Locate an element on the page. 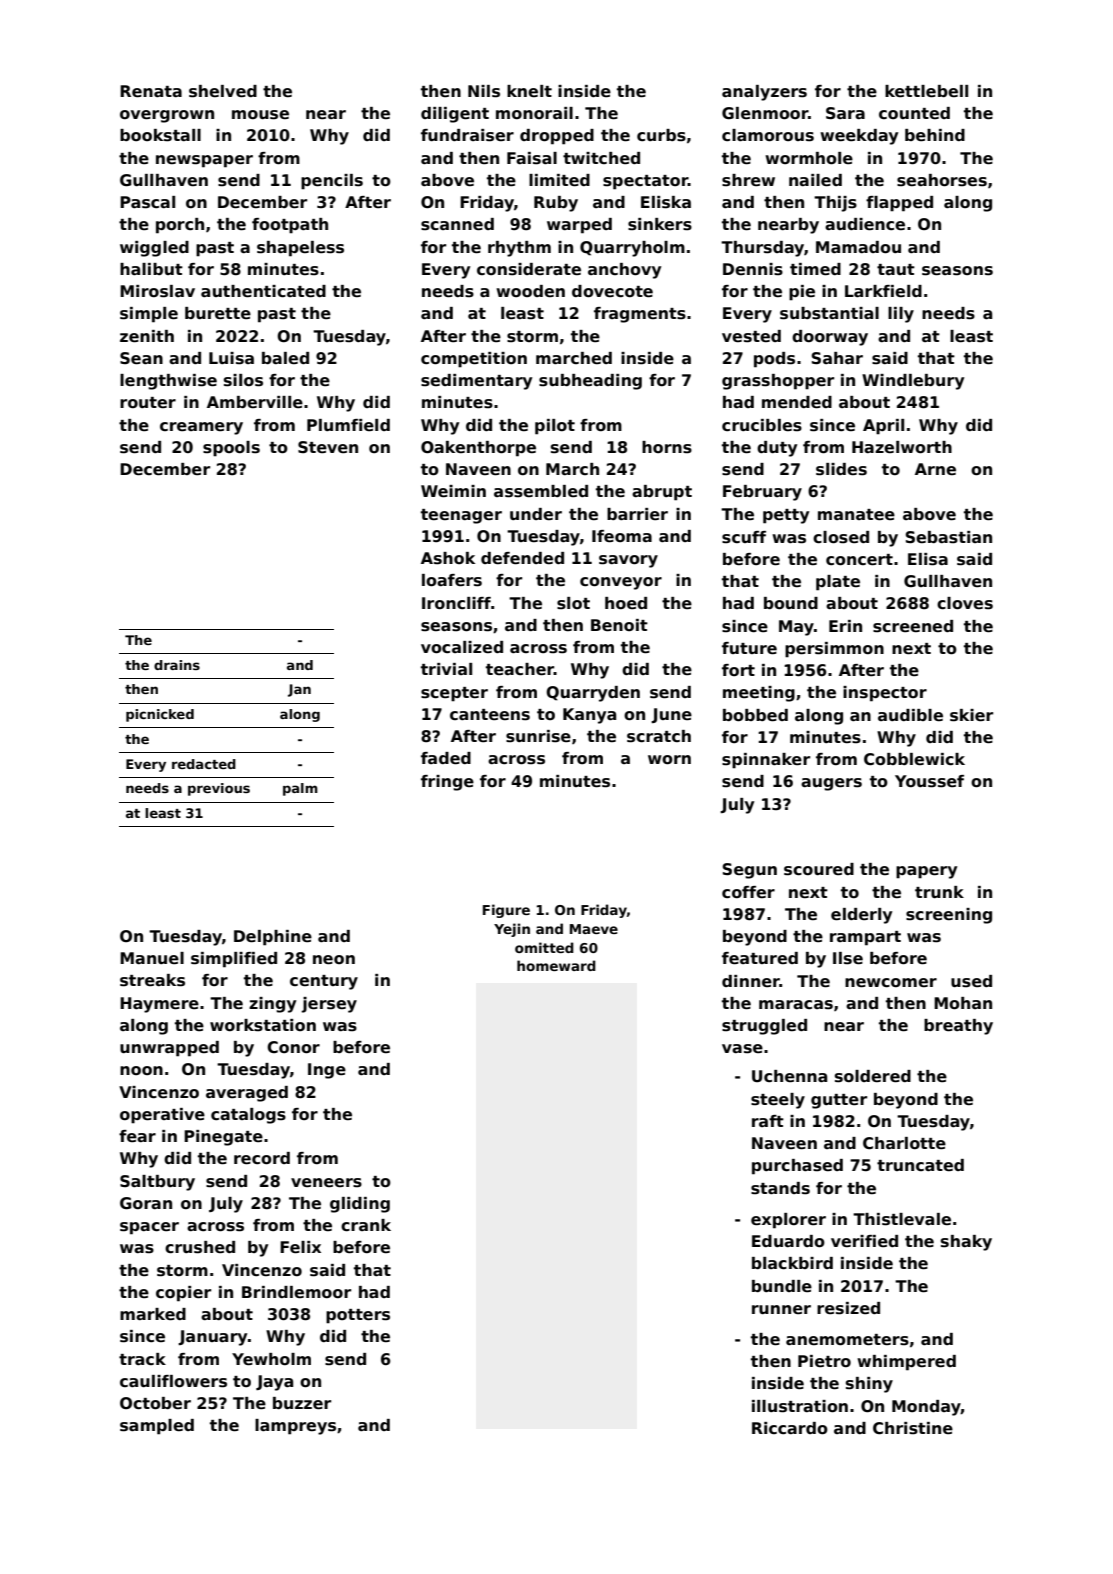 This image has height=1574, width=1113. truncated is located at coordinates (920, 1165).
